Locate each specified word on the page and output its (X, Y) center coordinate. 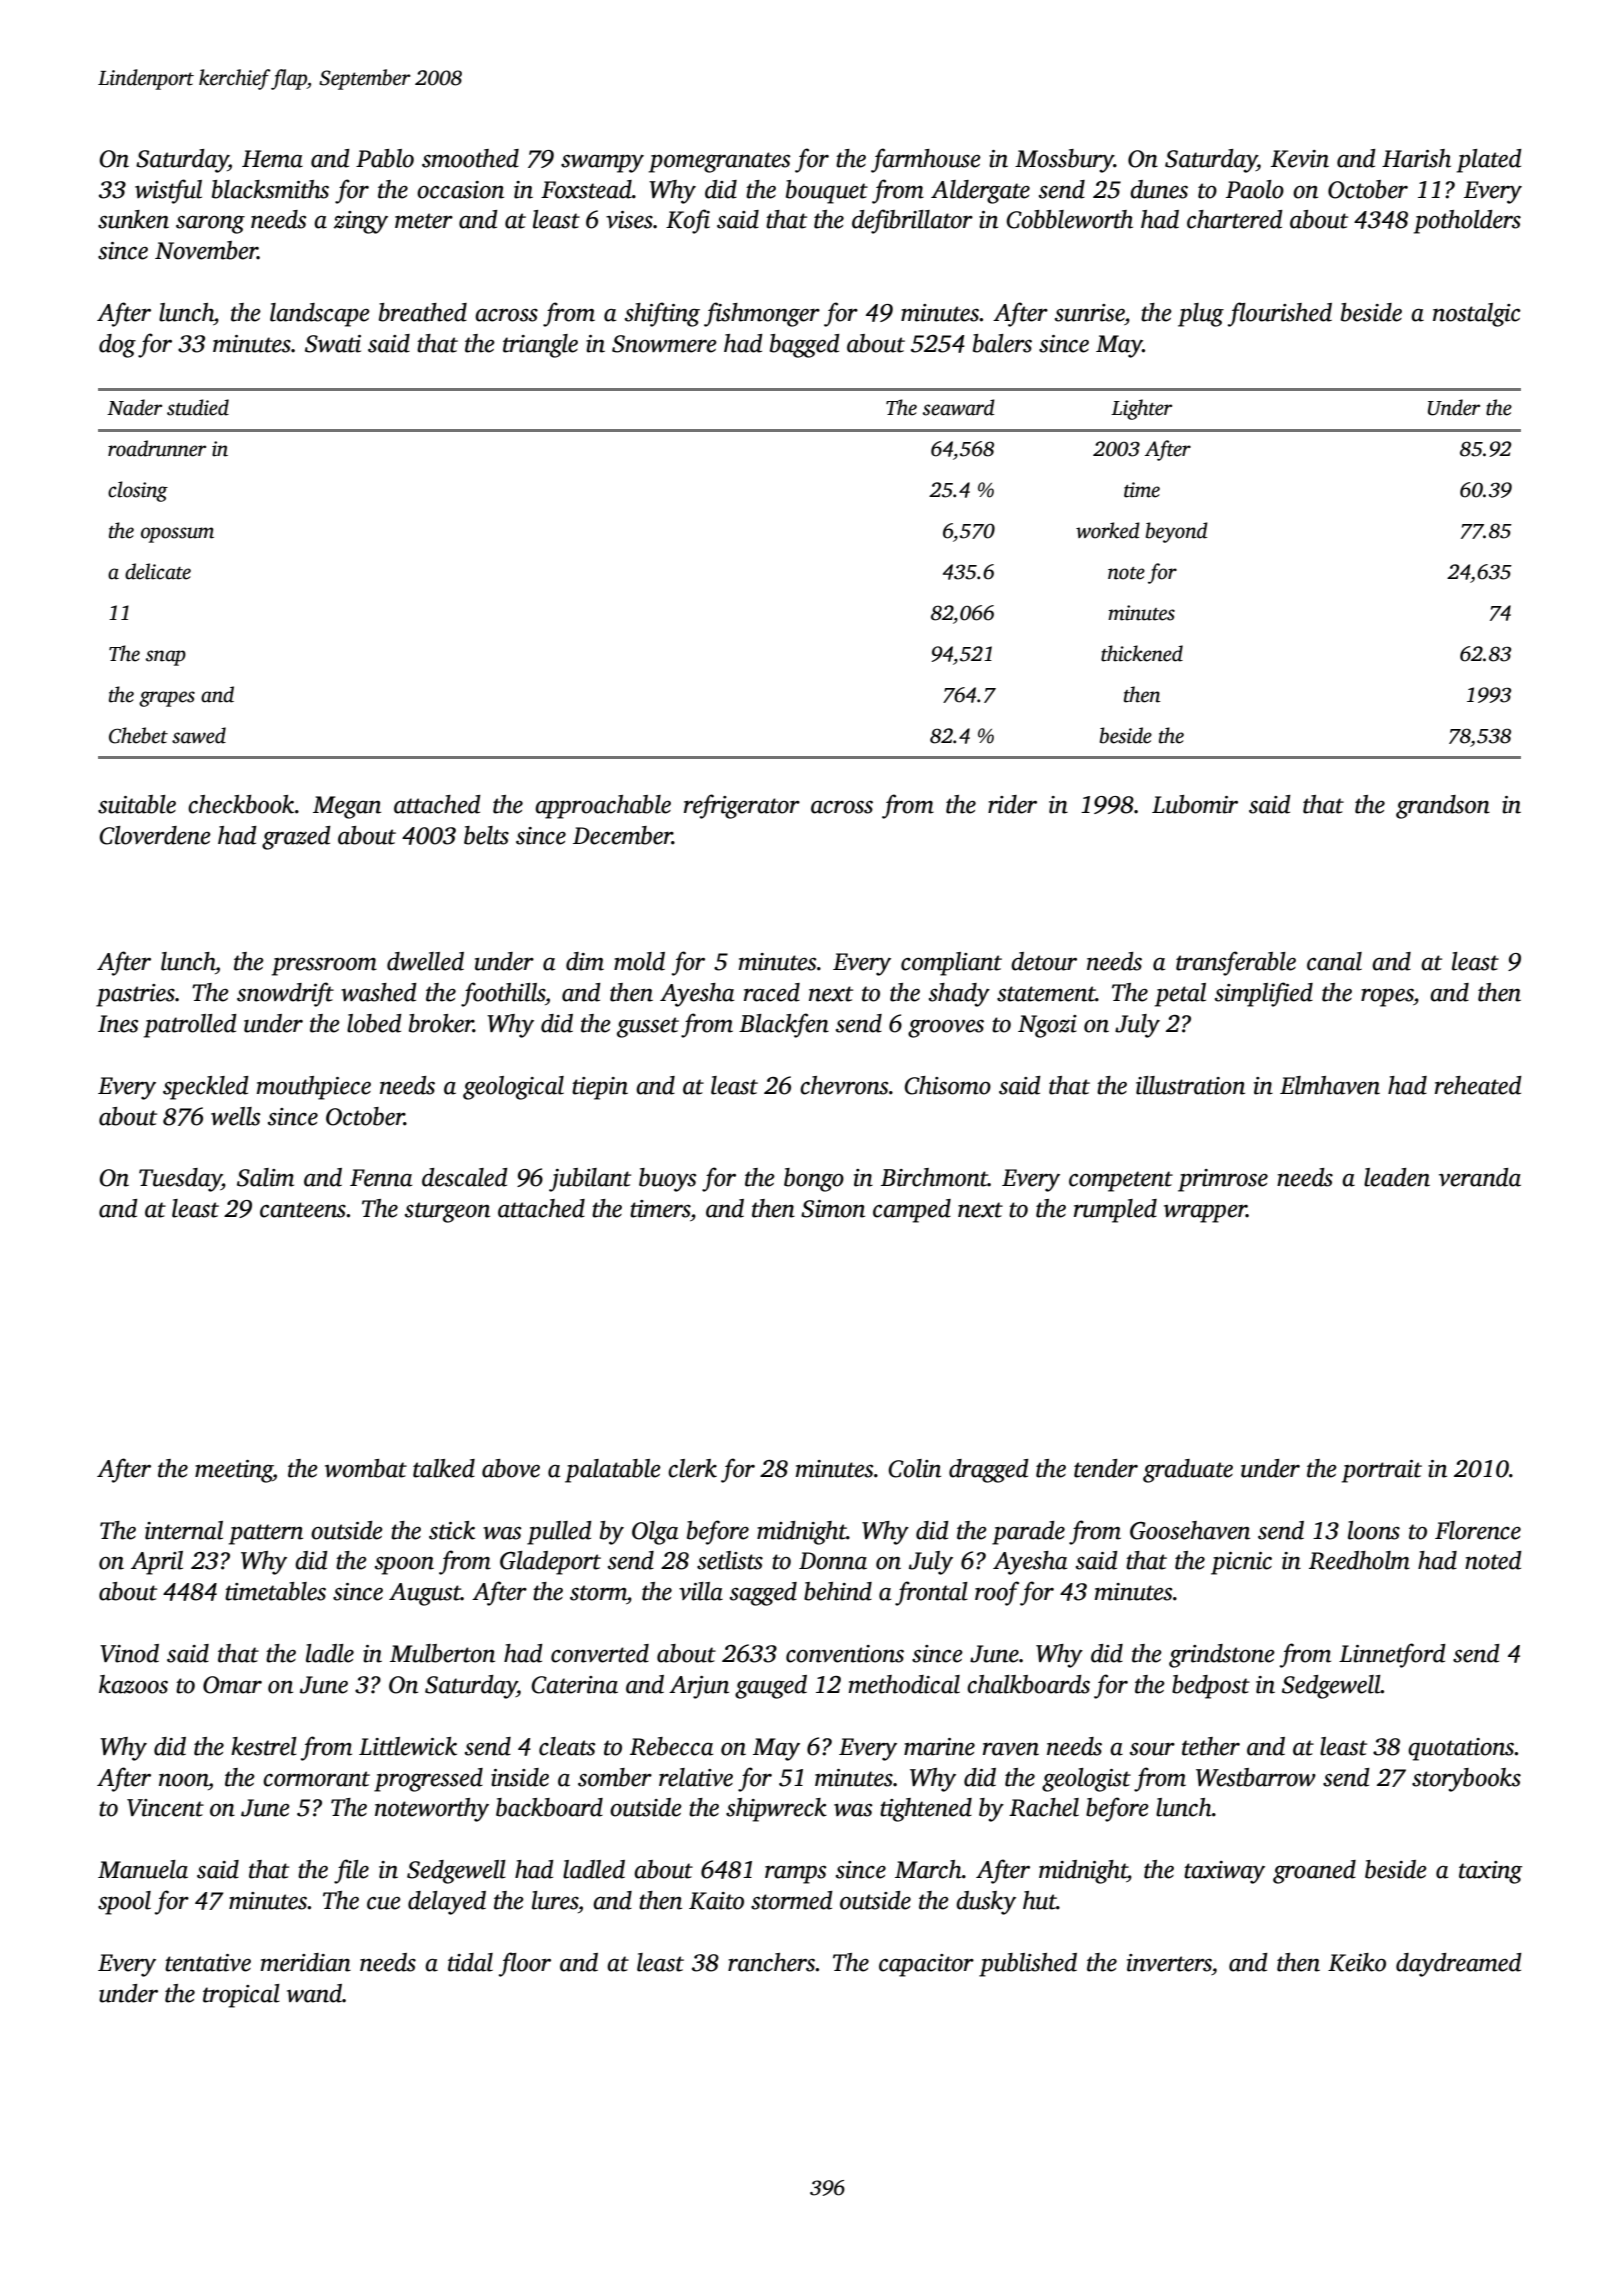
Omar (232, 1685)
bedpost (1211, 1687)
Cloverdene (155, 835)
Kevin (1300, 159)
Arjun (699, 1687)
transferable (1236, 963)
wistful (168, 191)
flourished (1280, 314)
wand (314, 1993)
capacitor (926, 1965)
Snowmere (664, 344)
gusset (648, 1027)
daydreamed (1459, 1965)
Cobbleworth (1069, 219)
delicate (158, 571)
